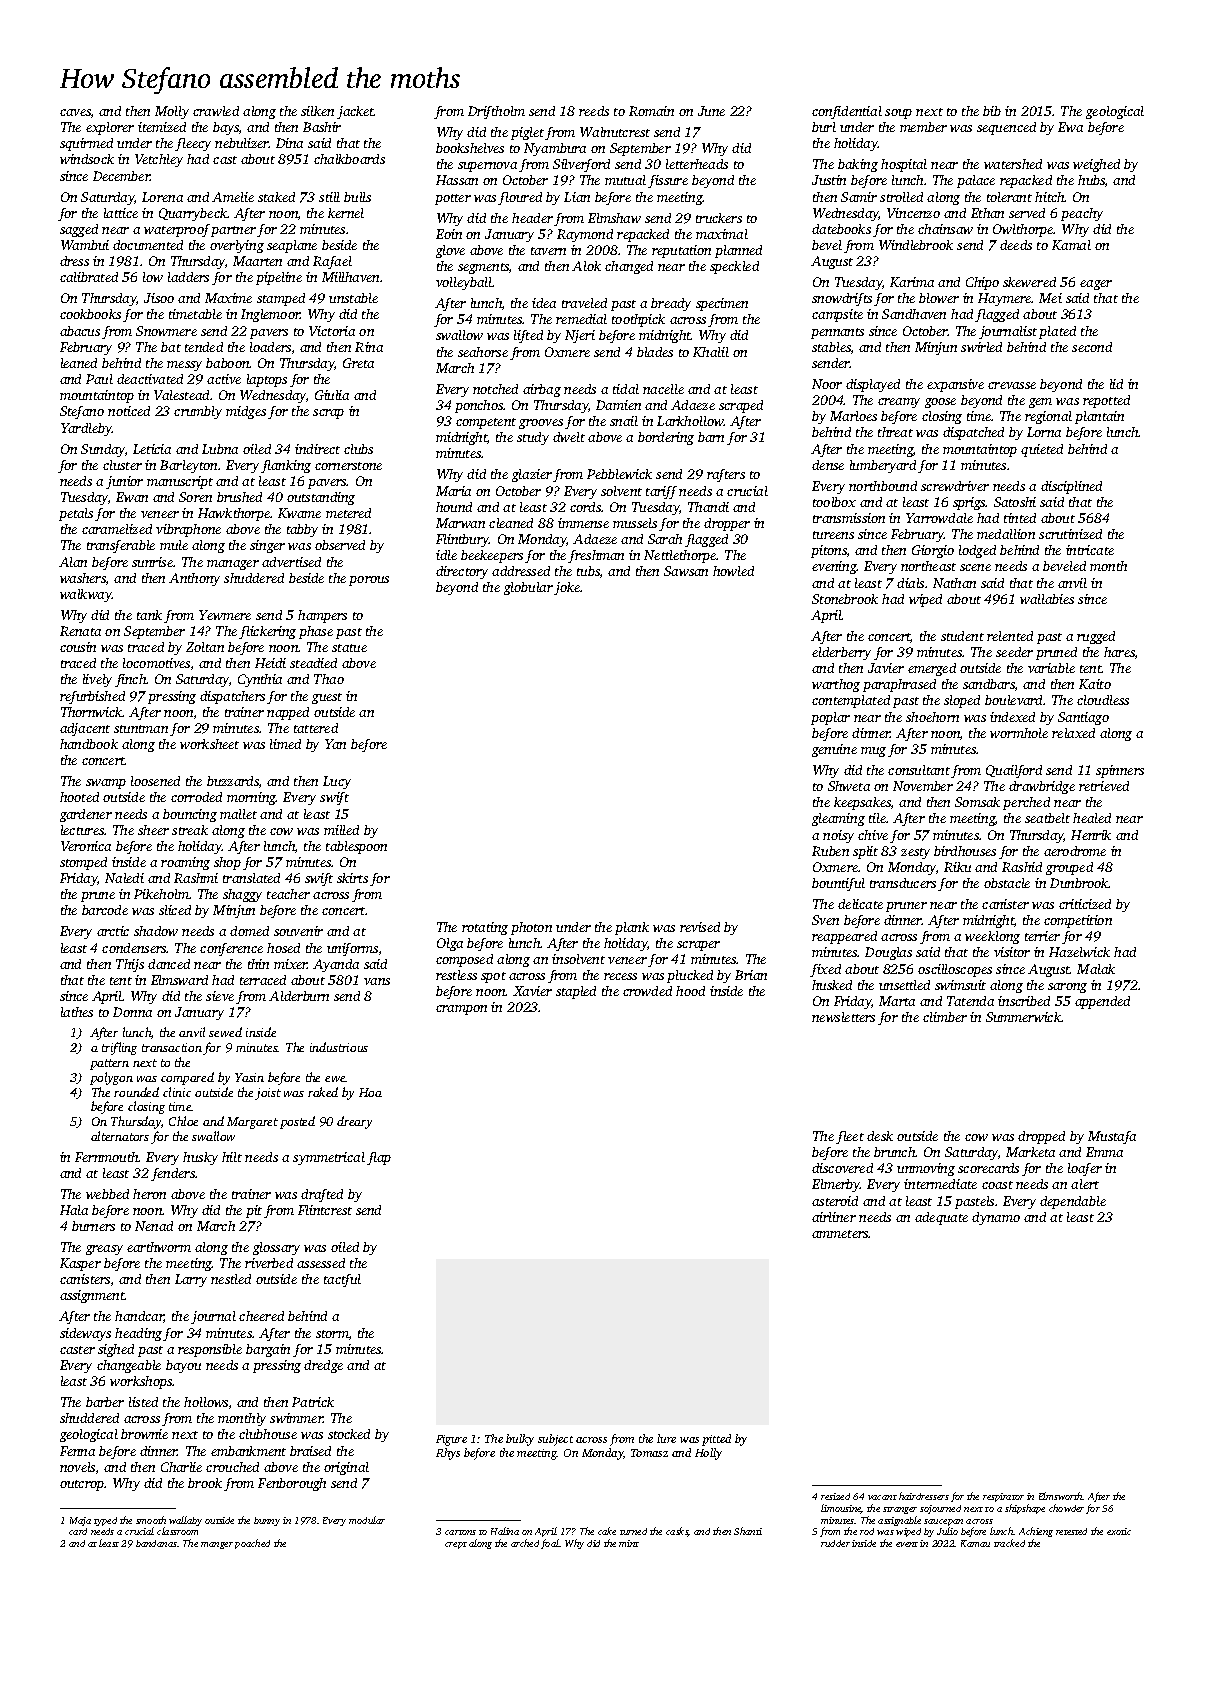 This image has width=1205, height=1704. Describe the element at coordinates (289, 143) in the image. I see `Dina` at that location.
